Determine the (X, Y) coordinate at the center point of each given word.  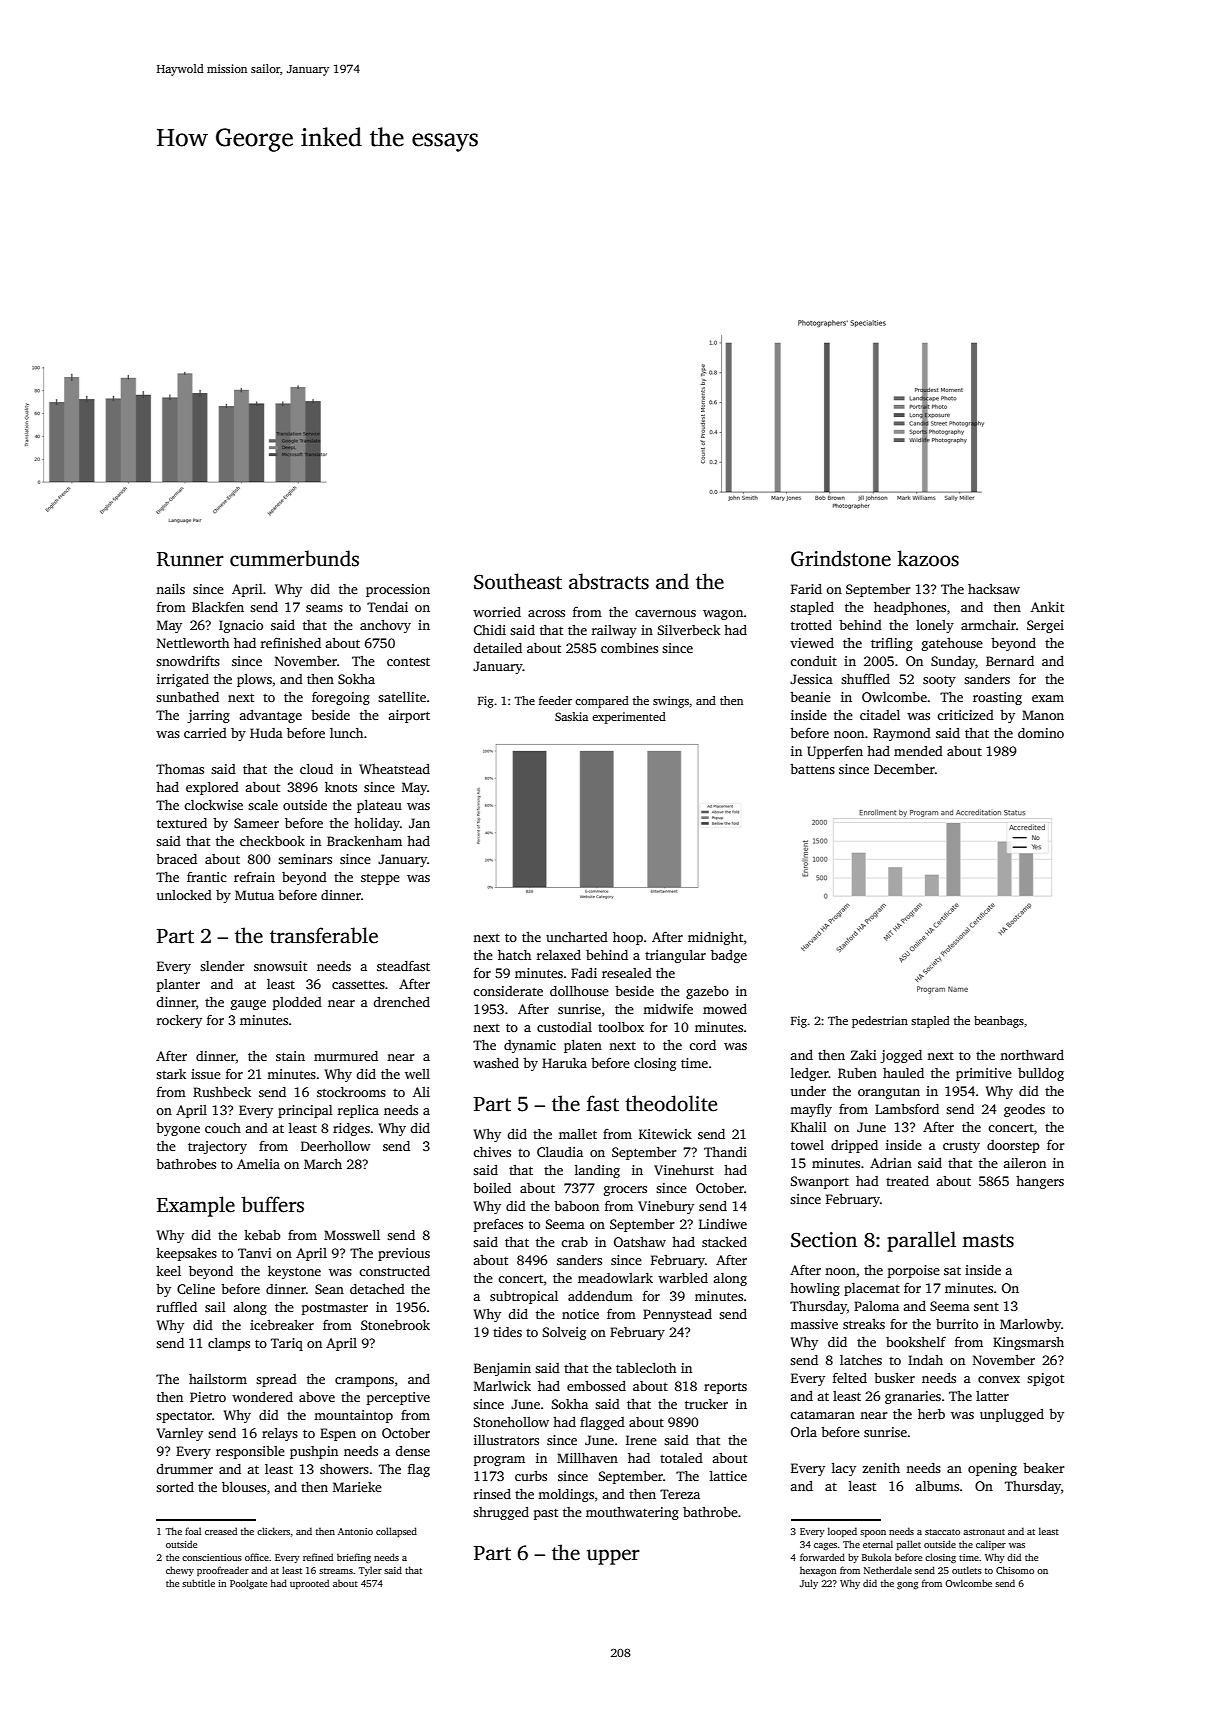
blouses (244, 1487)
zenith (881, 1468)
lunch (346, 733)
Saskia (571, 716)
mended (918, 751)
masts (988, 1241)
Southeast (518, 581)
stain (290, 1056)
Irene (641, 1440)
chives (492, 1152)
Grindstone (841, 558)
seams (324, 608)
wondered (262, 1397)
